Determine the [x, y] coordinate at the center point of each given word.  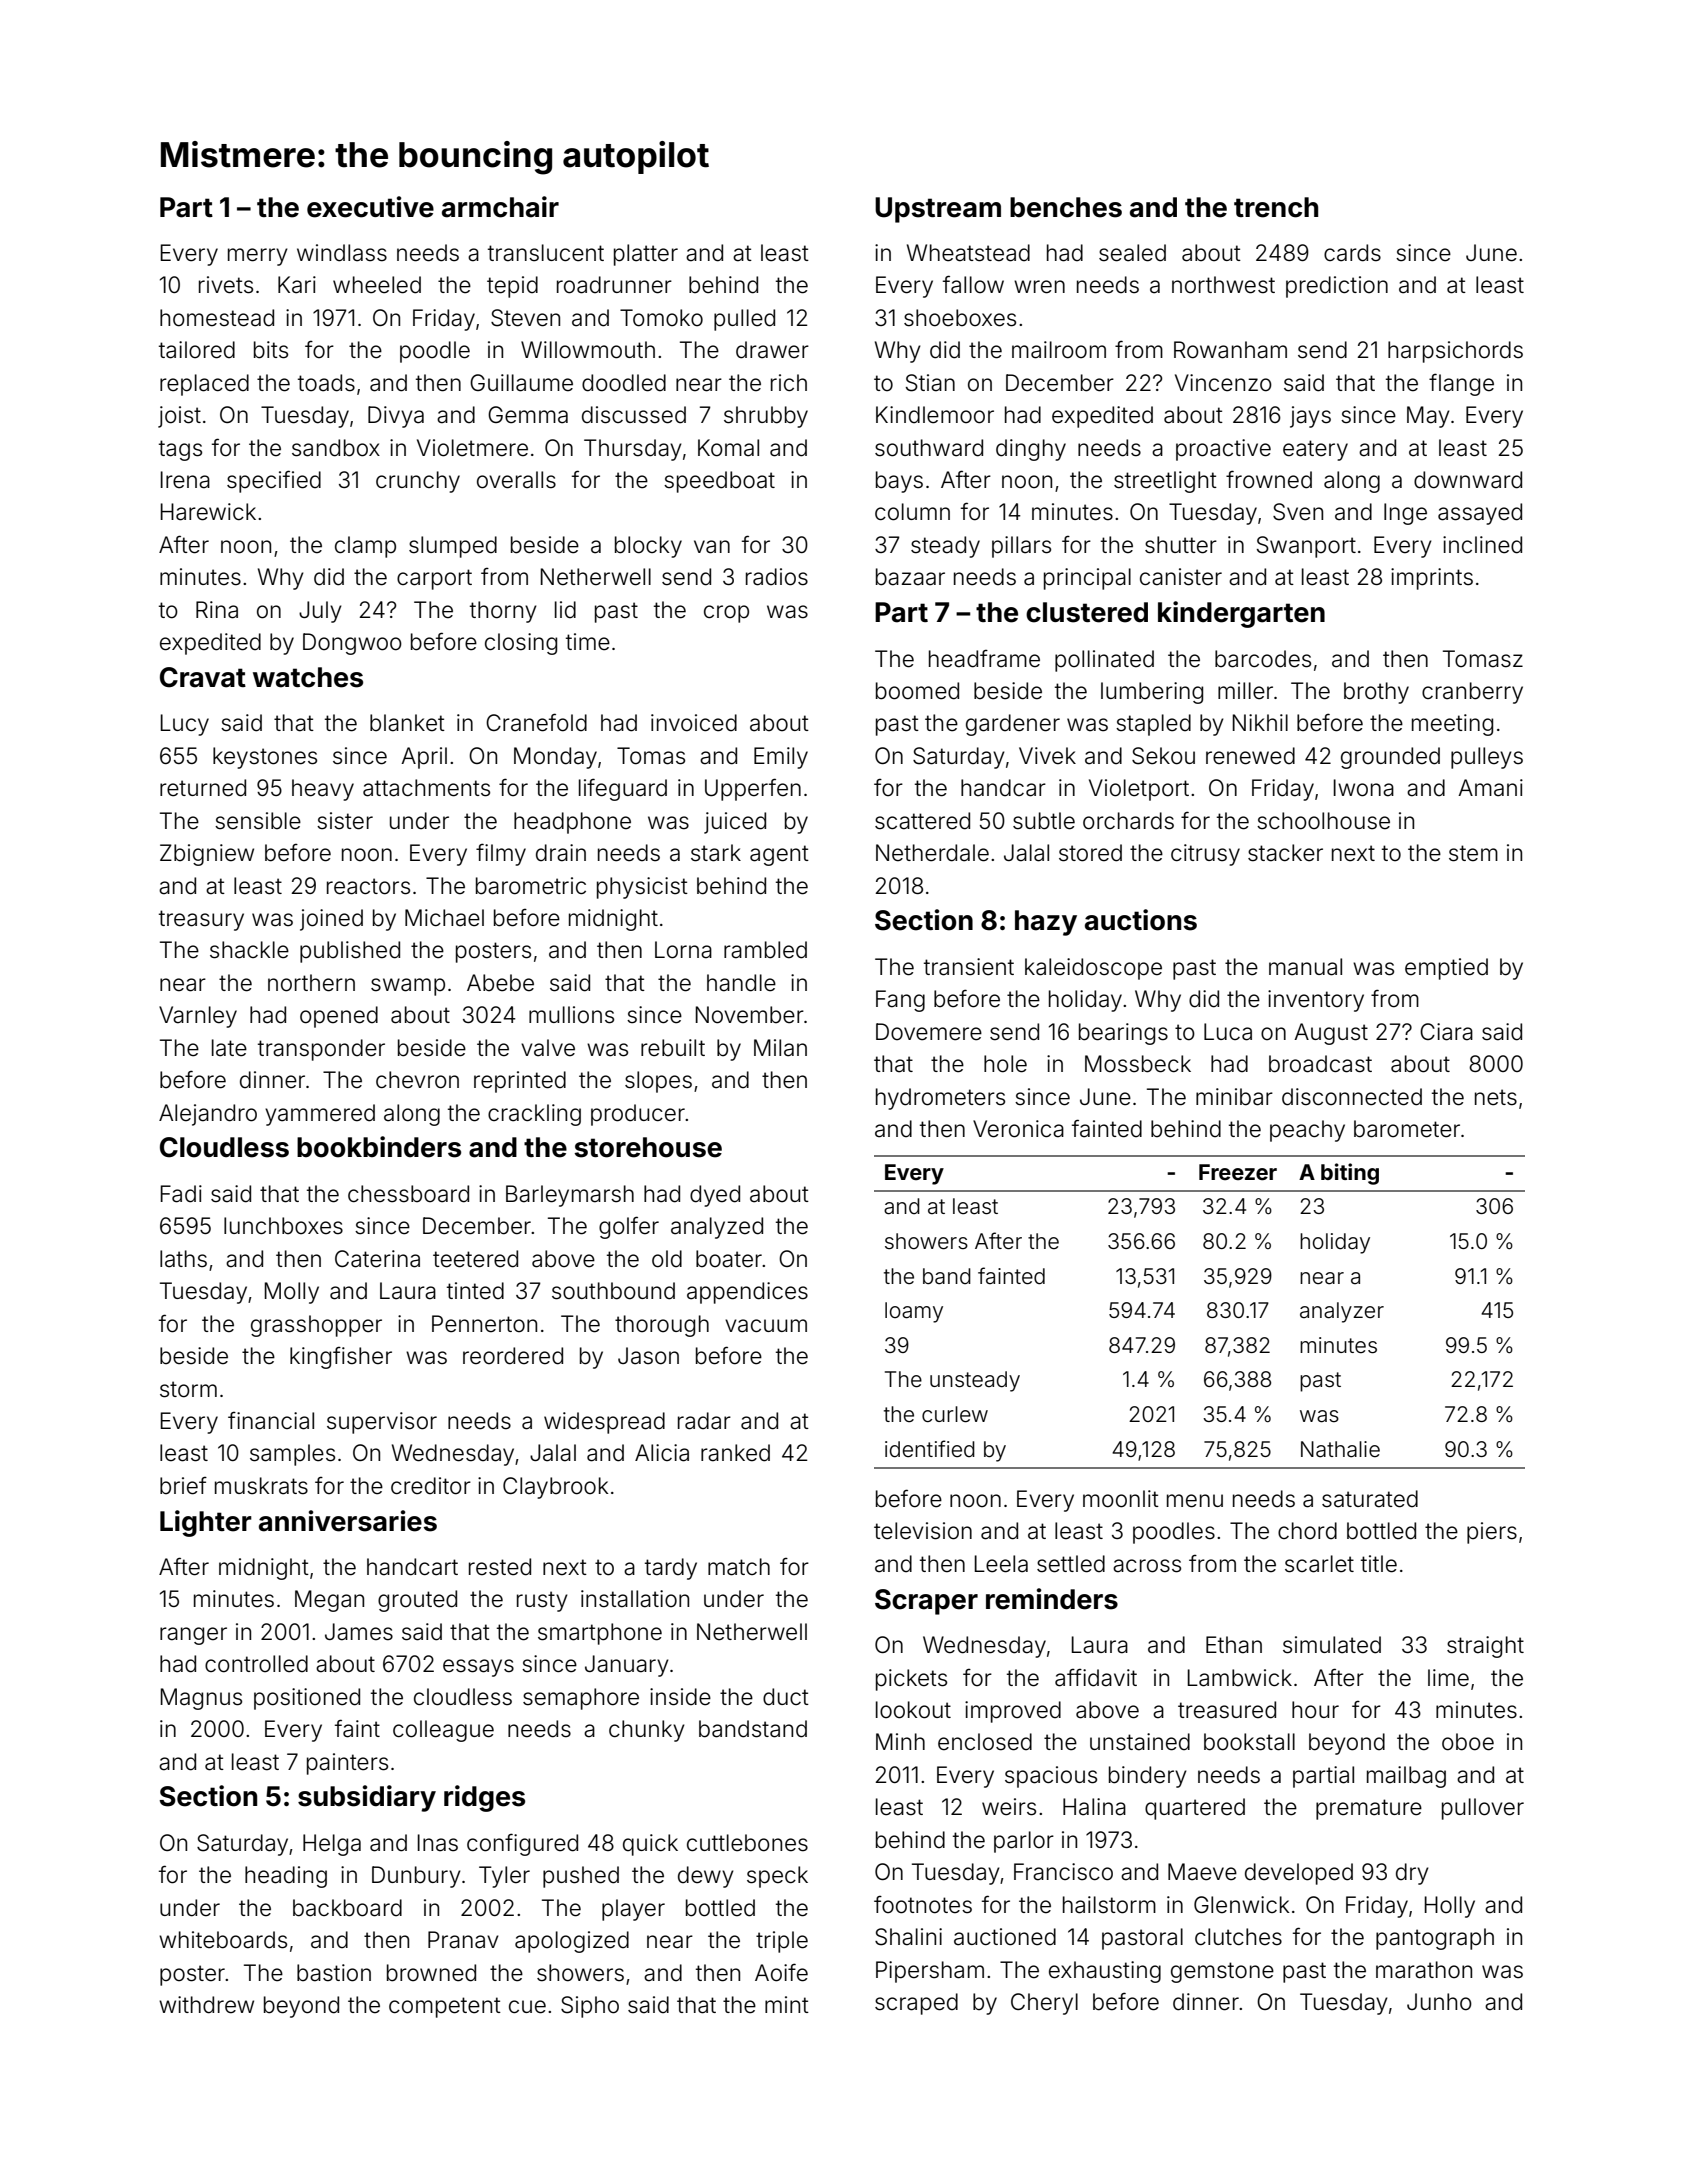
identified [930, 1449]
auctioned [1005, 1937]
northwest [1223, 285]
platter [646, 255]
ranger [193, 1636]
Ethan [1234, 1645]
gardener [1013, 725]
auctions [1141, 920]
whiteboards [223, 1940]
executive [370, 207]
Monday [555, 758]
